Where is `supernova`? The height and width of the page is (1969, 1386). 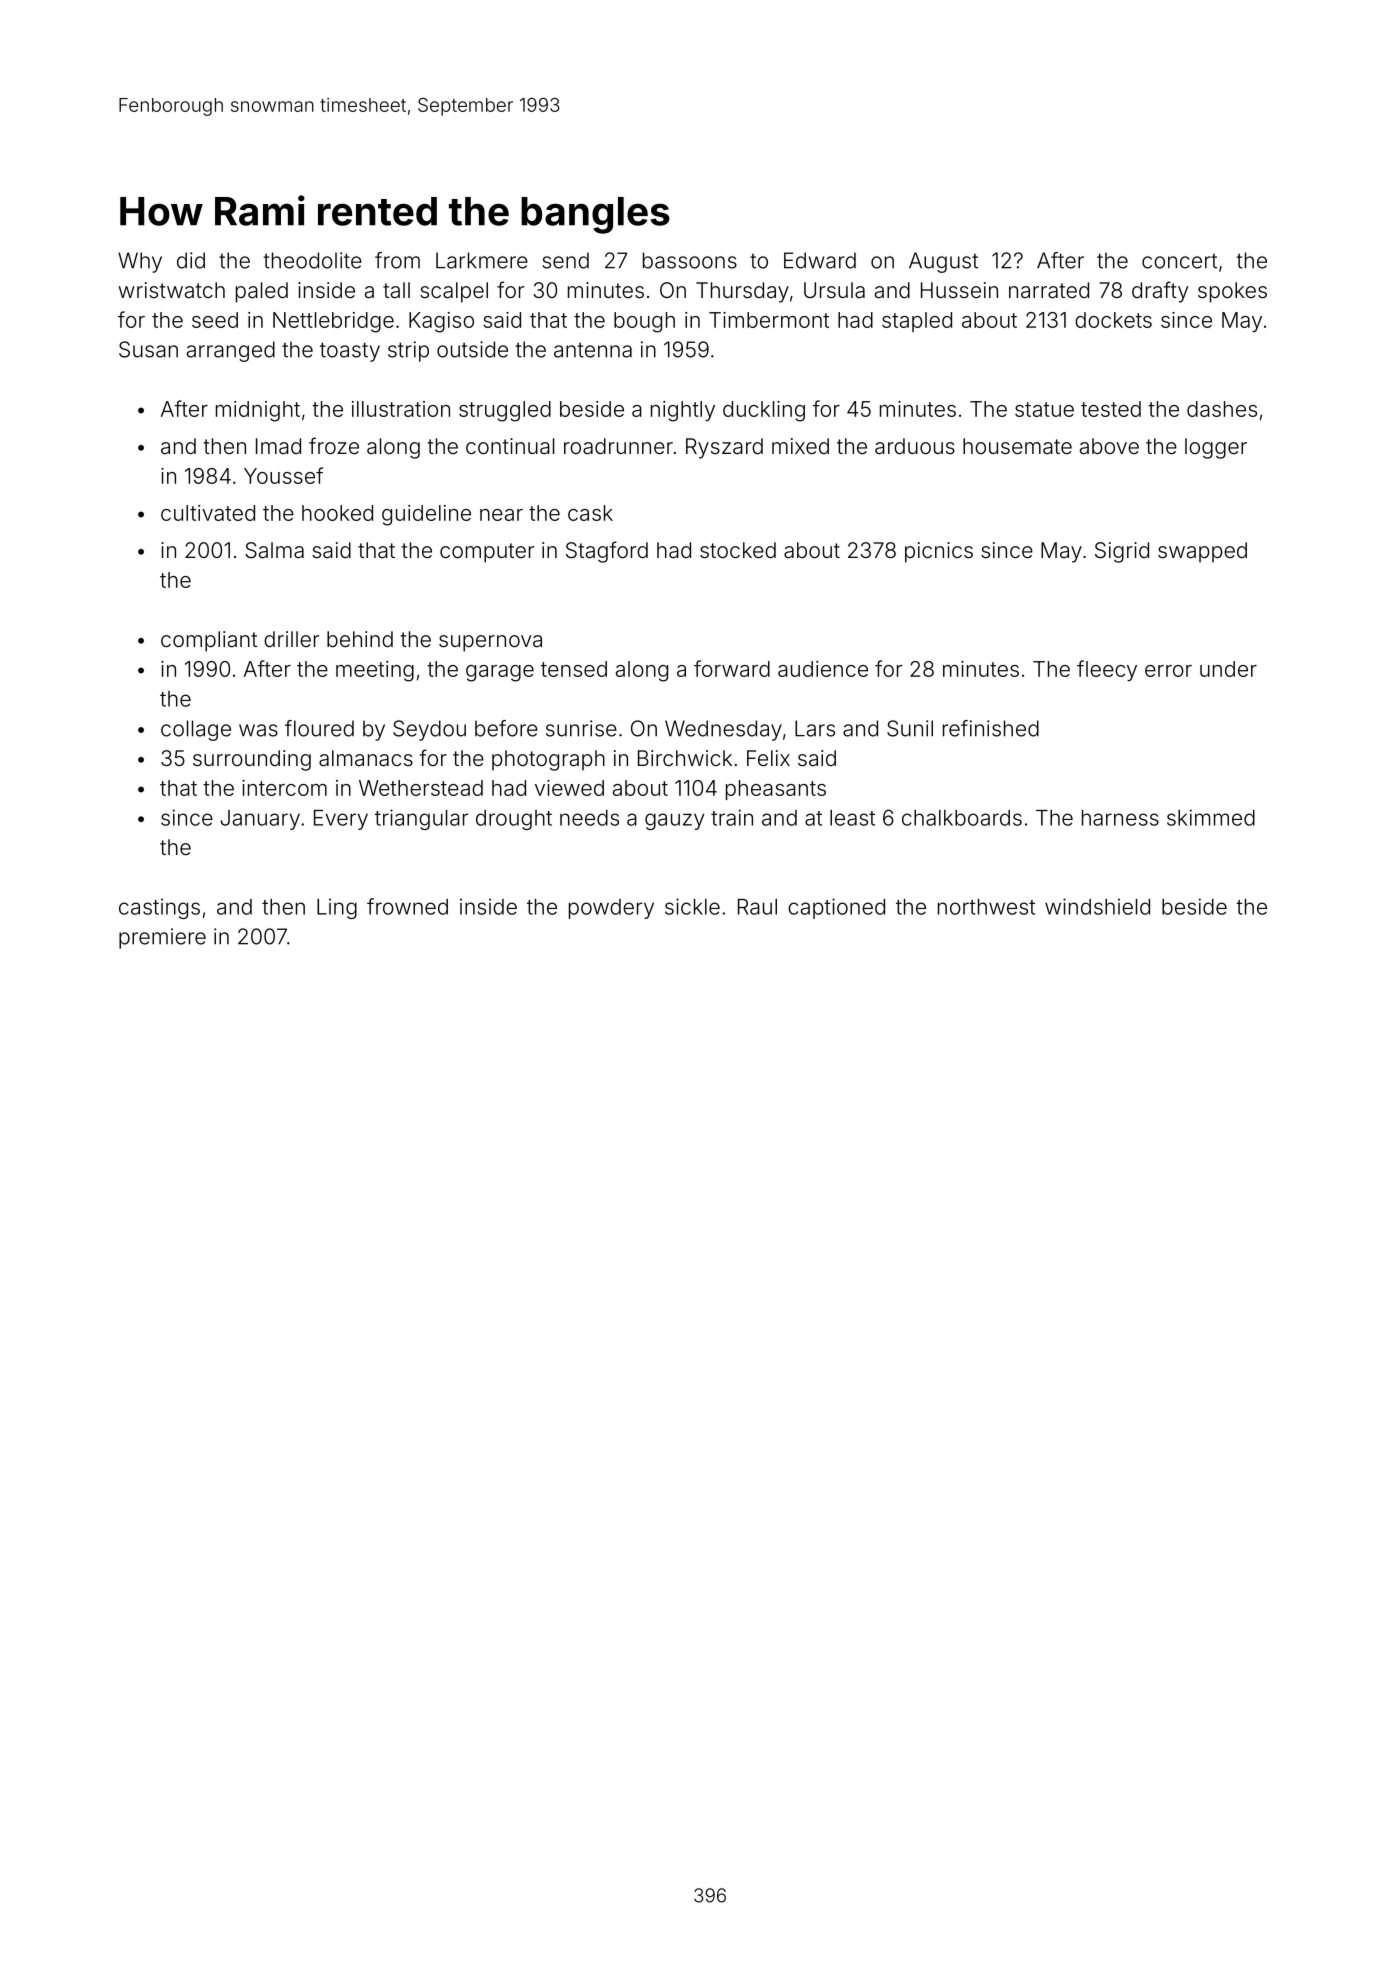
supernova is located at coordinates (490, 643).
